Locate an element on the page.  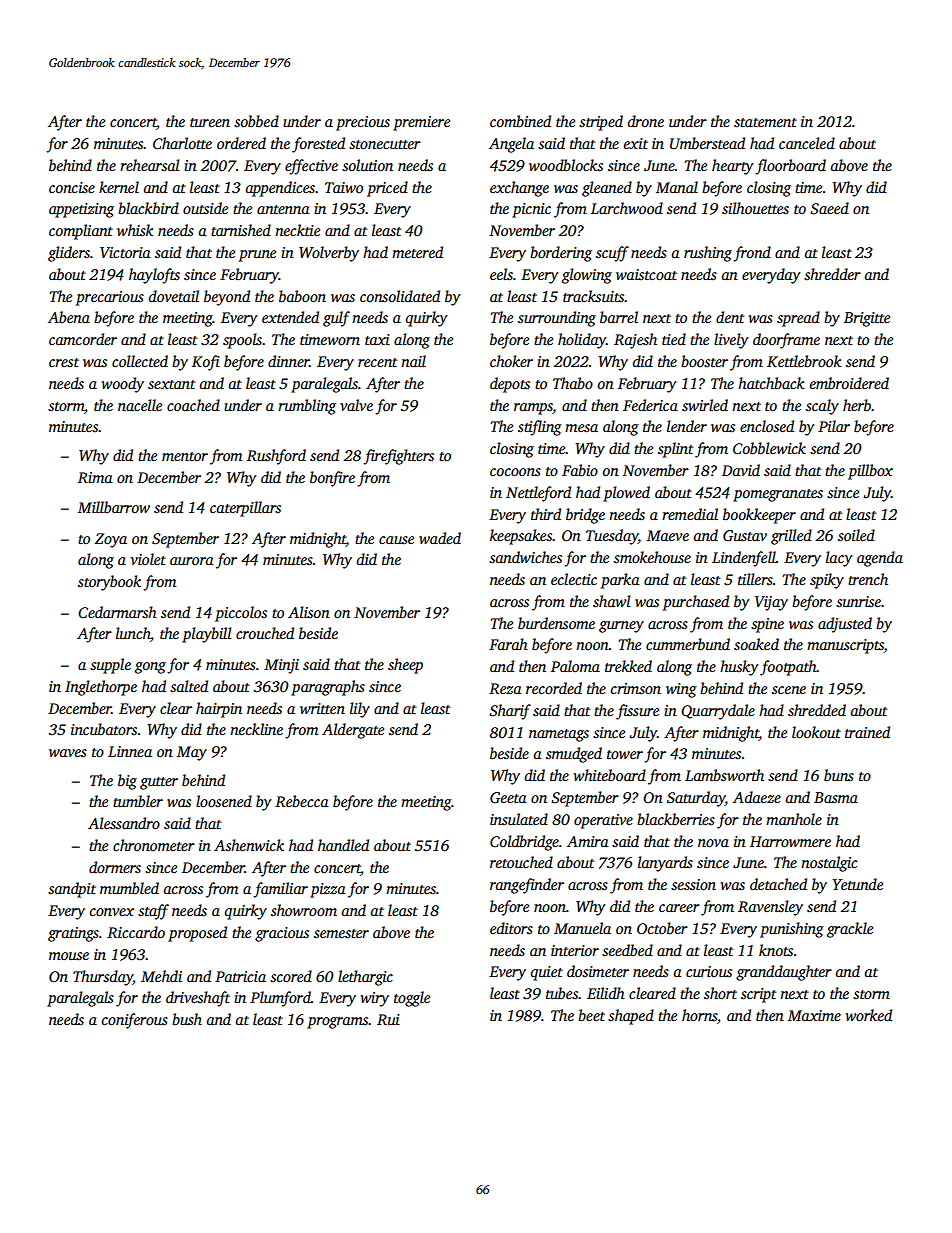
Inglethorpe is located at coordinates (101, 688).
